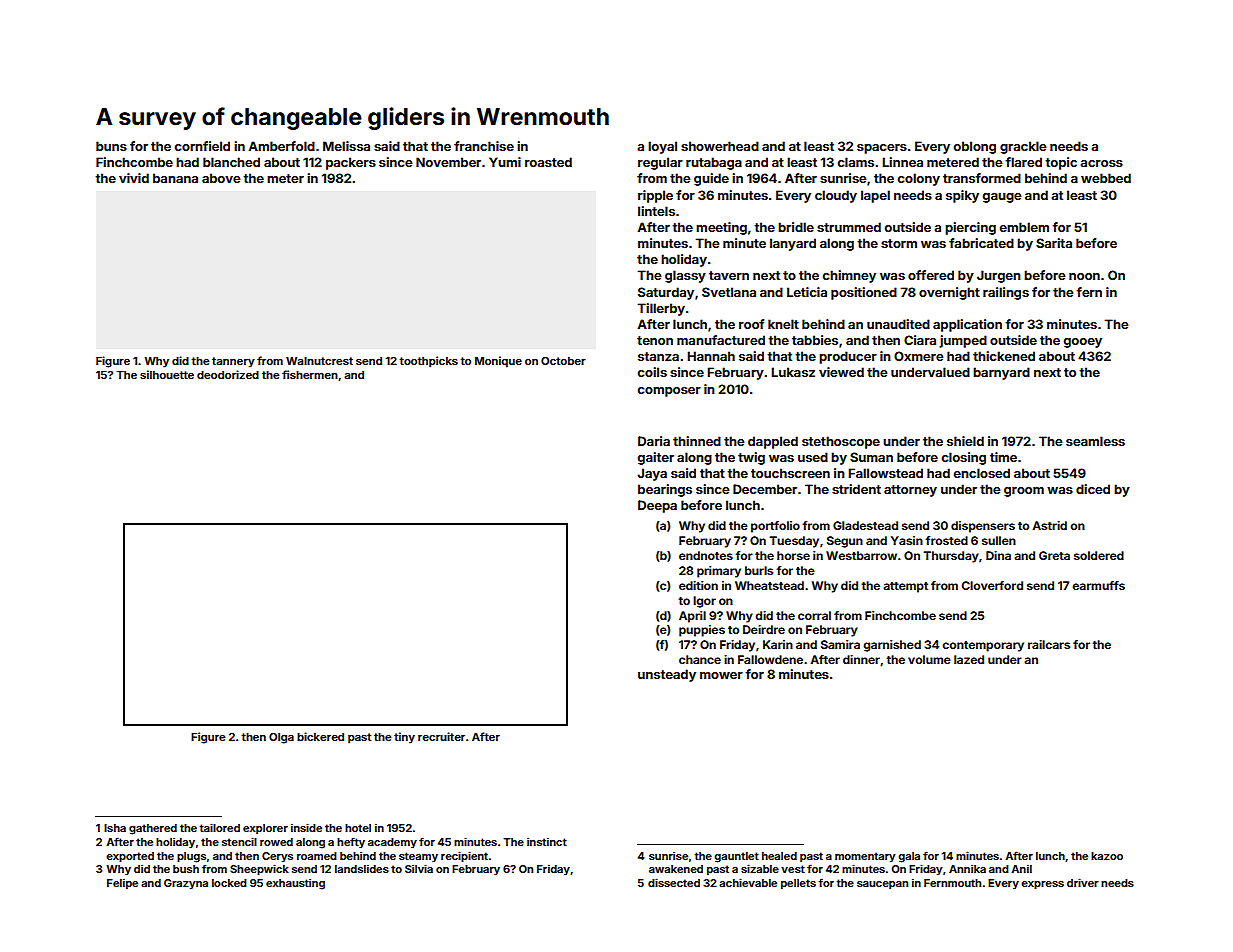  Describe the element at coordinates (202, 146) in the screenshot. I see `cornfield` at that location.
